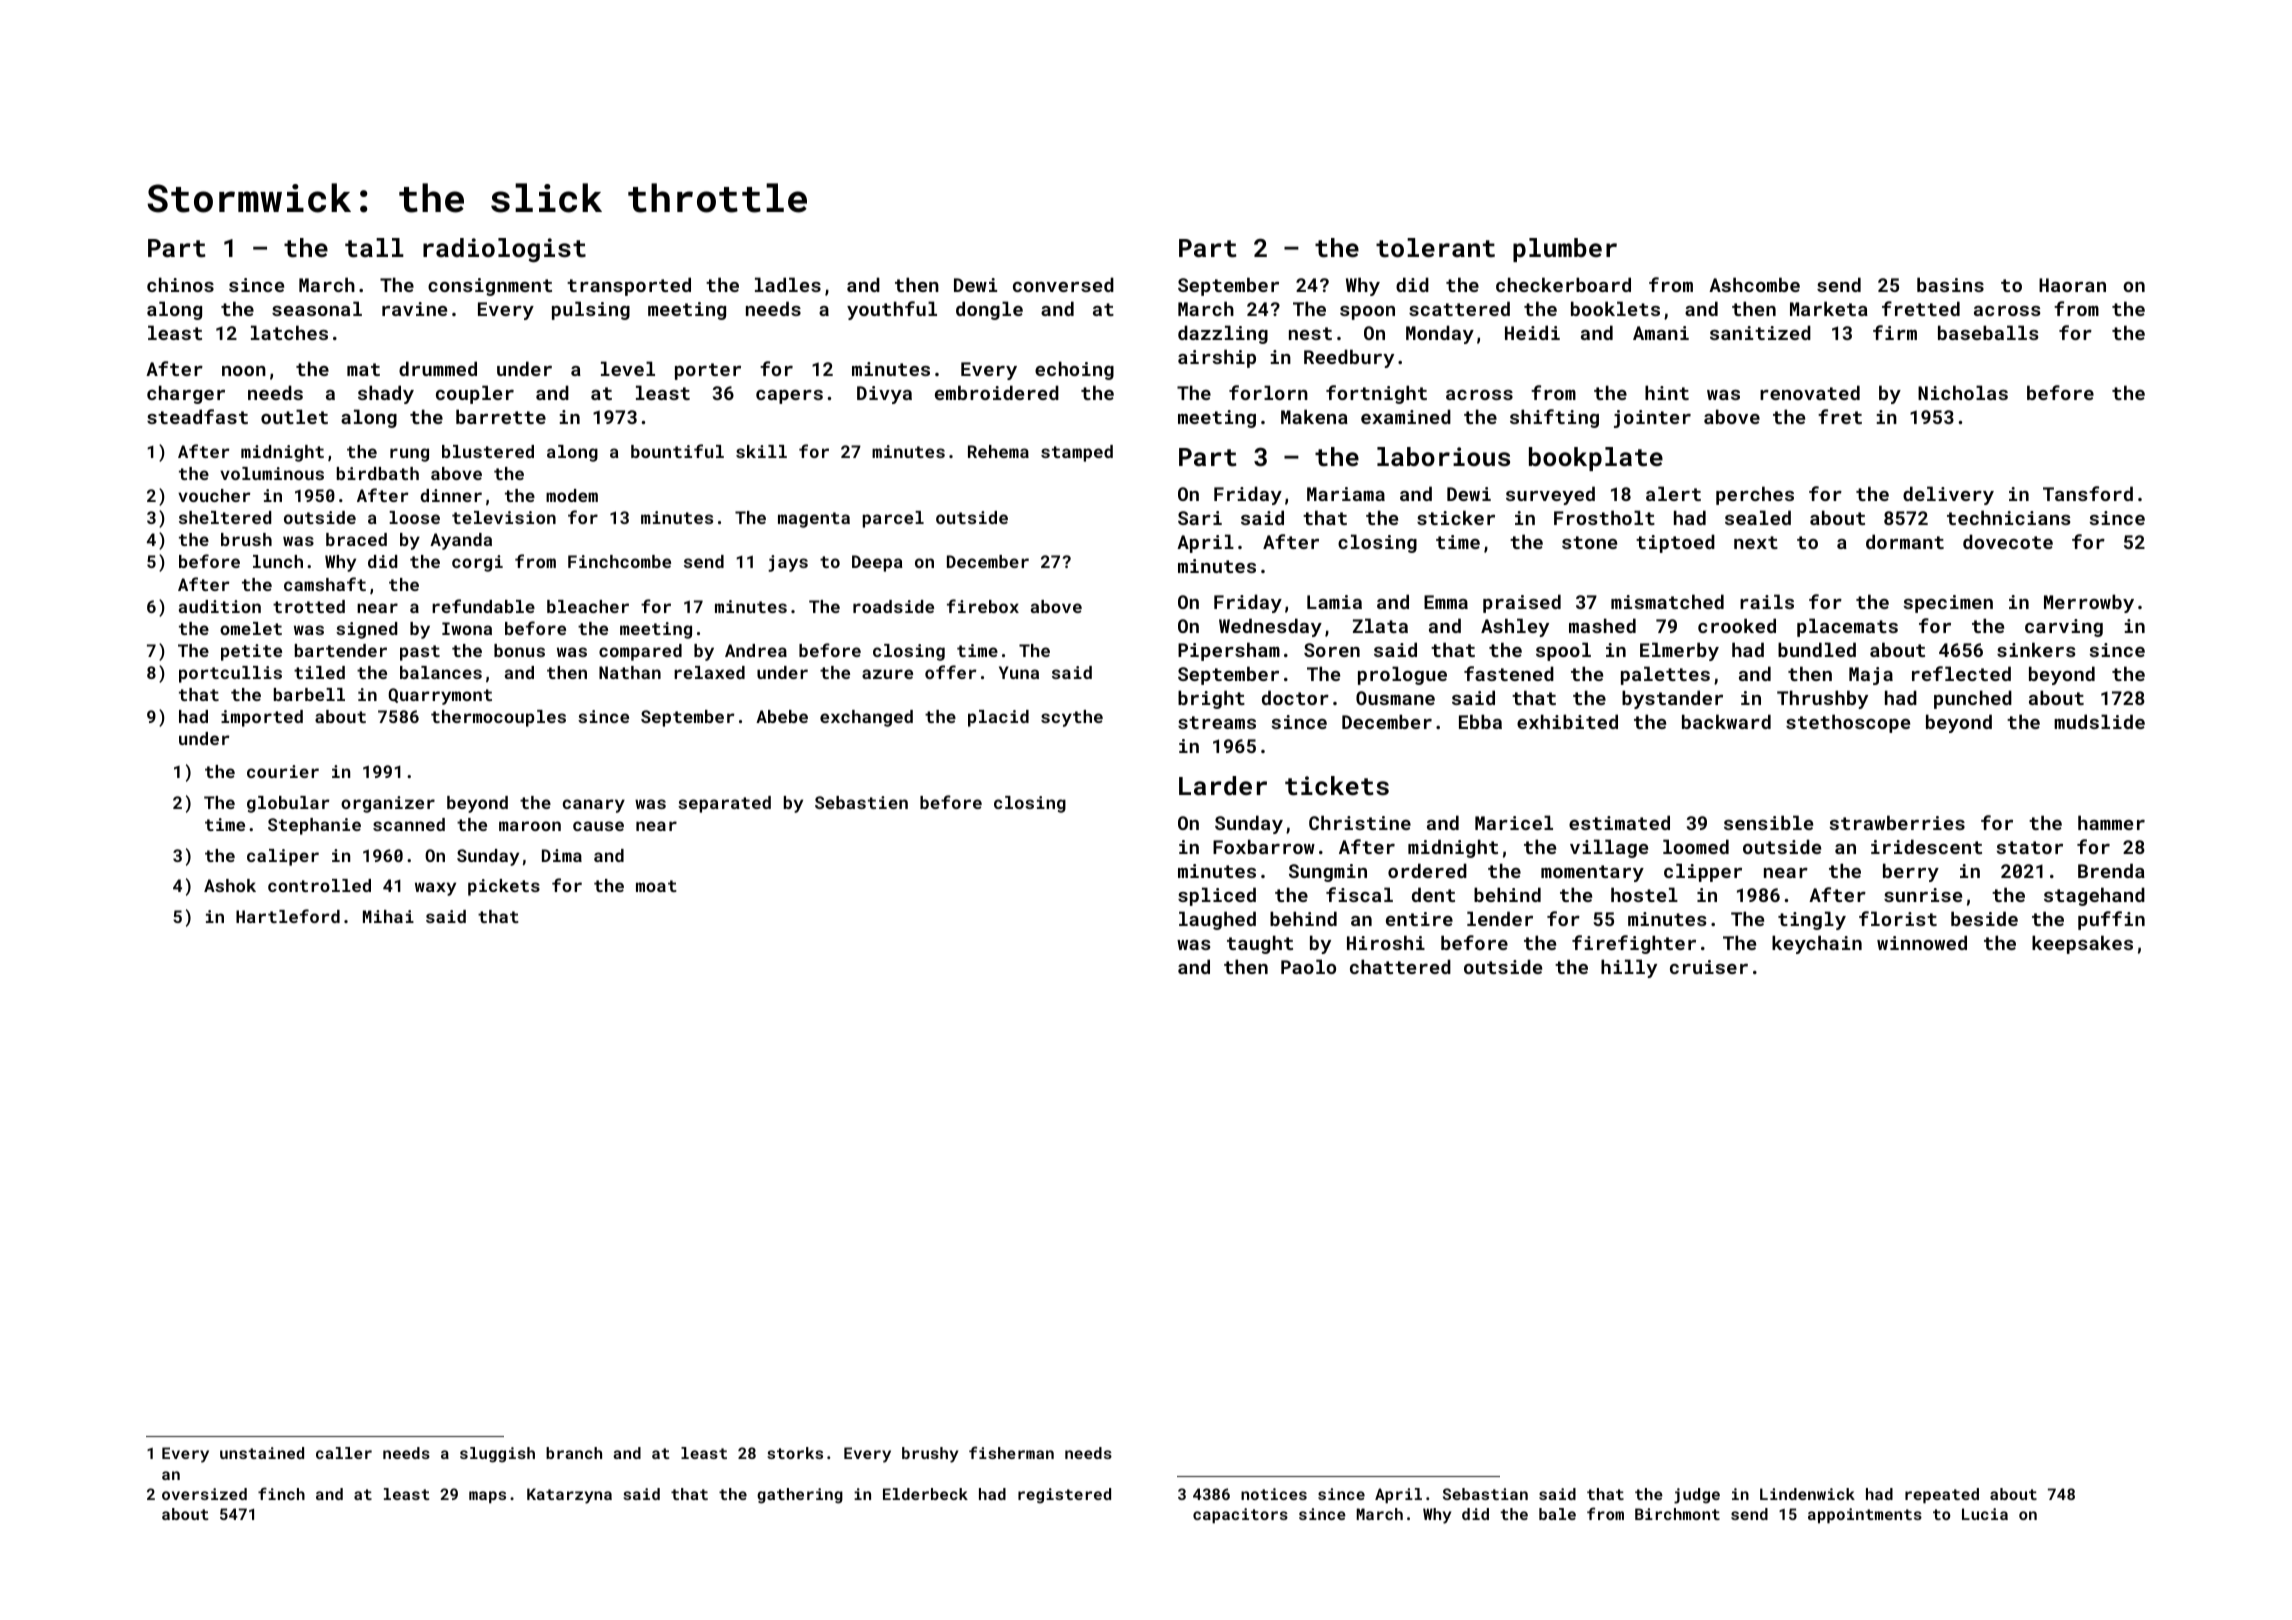  Describe the element at coordinates (1865, 1515) in the screenshot. I see `appointments` at that location.
